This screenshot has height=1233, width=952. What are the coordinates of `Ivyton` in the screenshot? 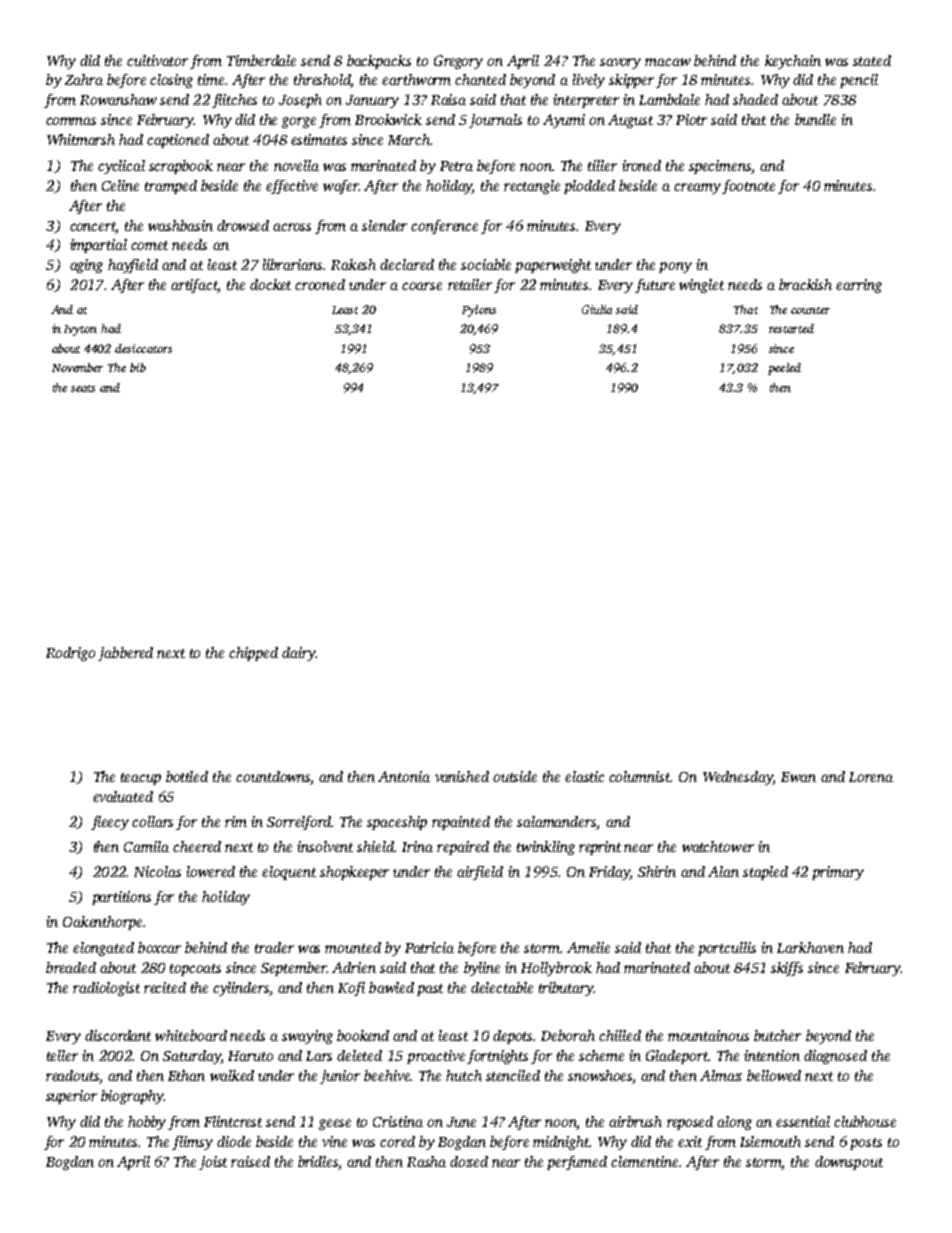 It's located at (80, 330).
